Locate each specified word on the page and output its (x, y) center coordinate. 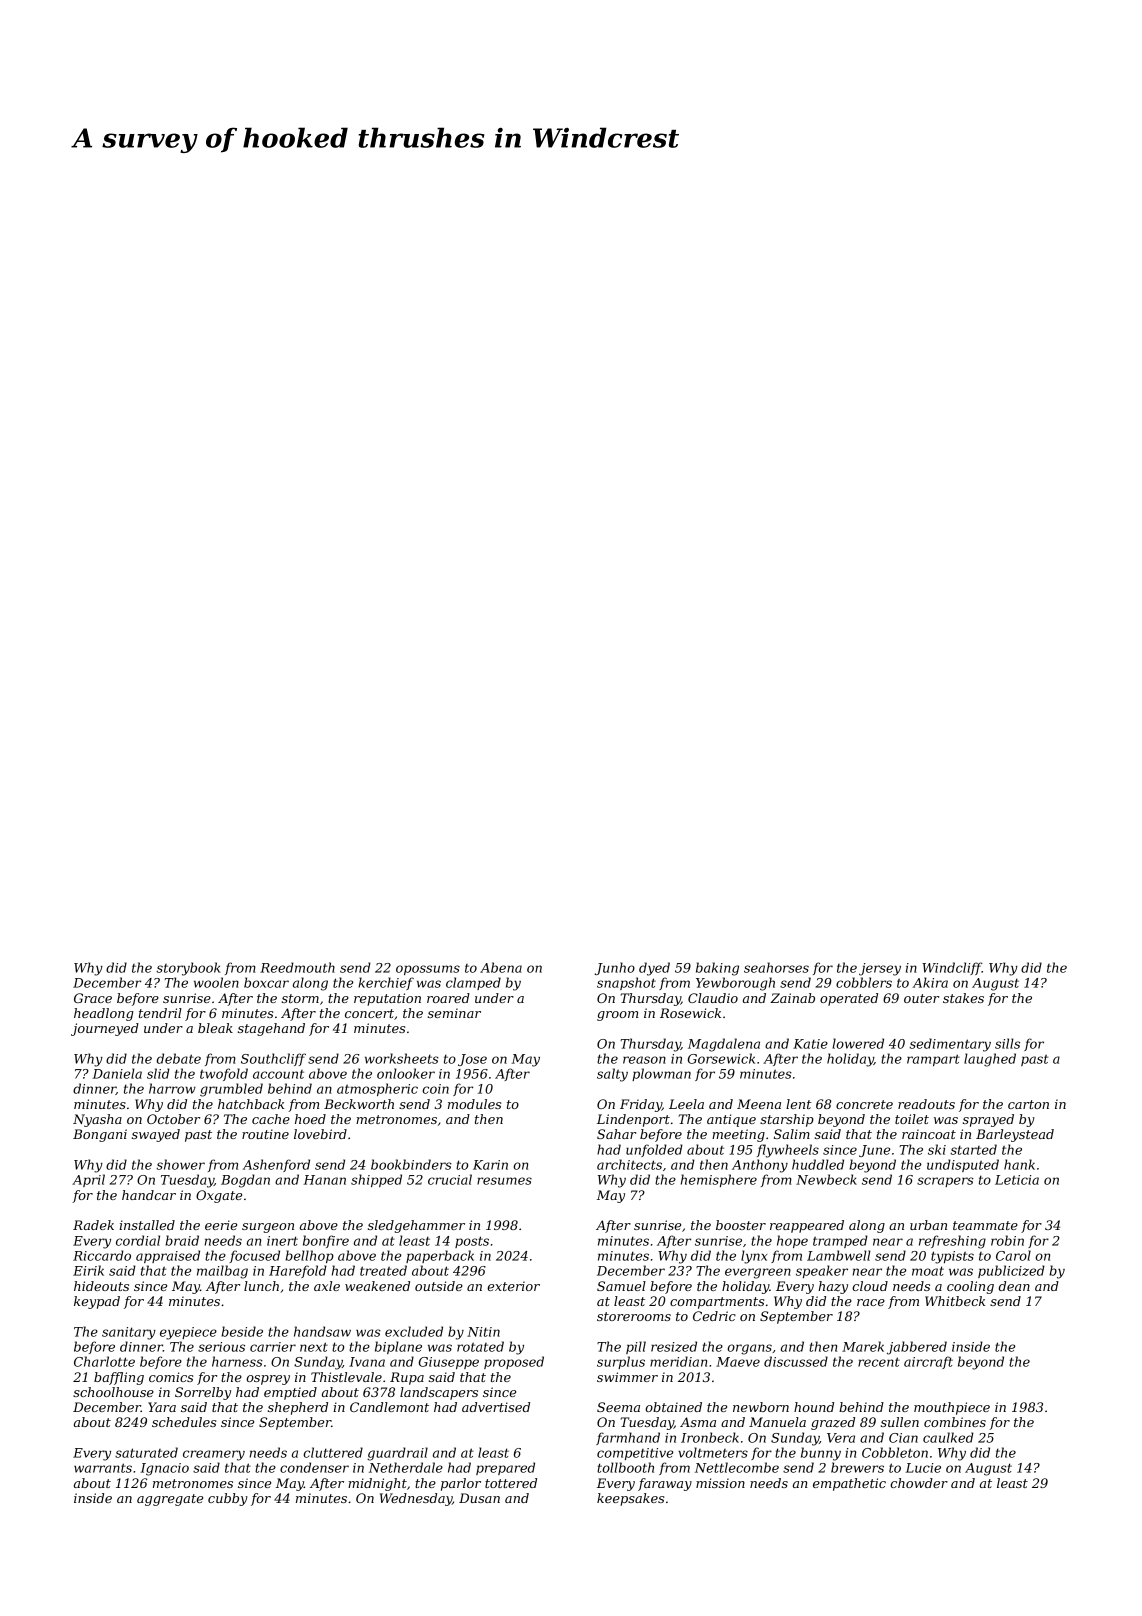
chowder (919, 1483)
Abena (501, 967)
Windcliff (952, 968)
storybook (188, 969)
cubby (228, 1499)
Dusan (479, 1498)
